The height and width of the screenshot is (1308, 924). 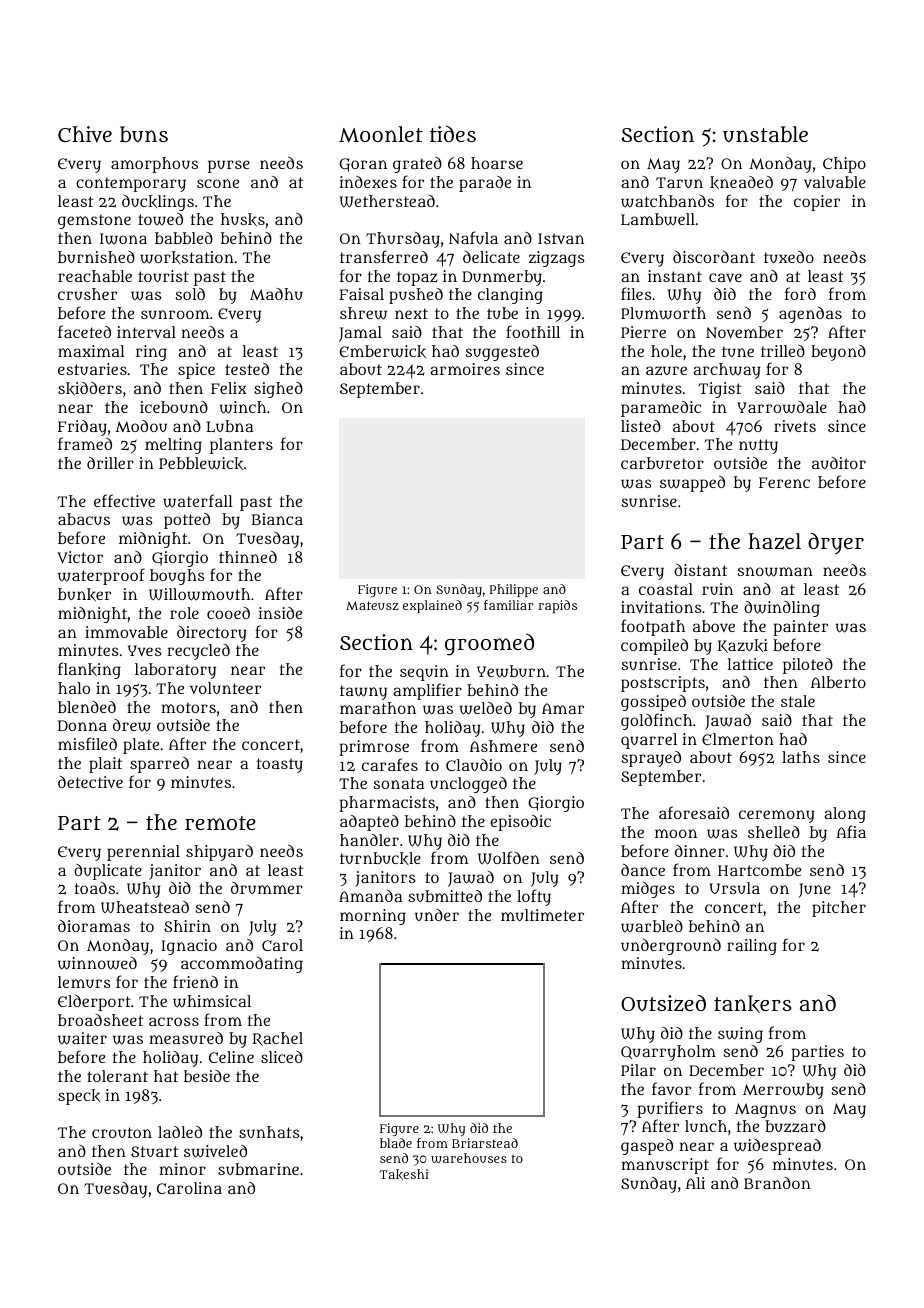 What do you see at coordinates (839, 463) in the screenshot?
I see `auditor` at bounding box center [839, 463].
